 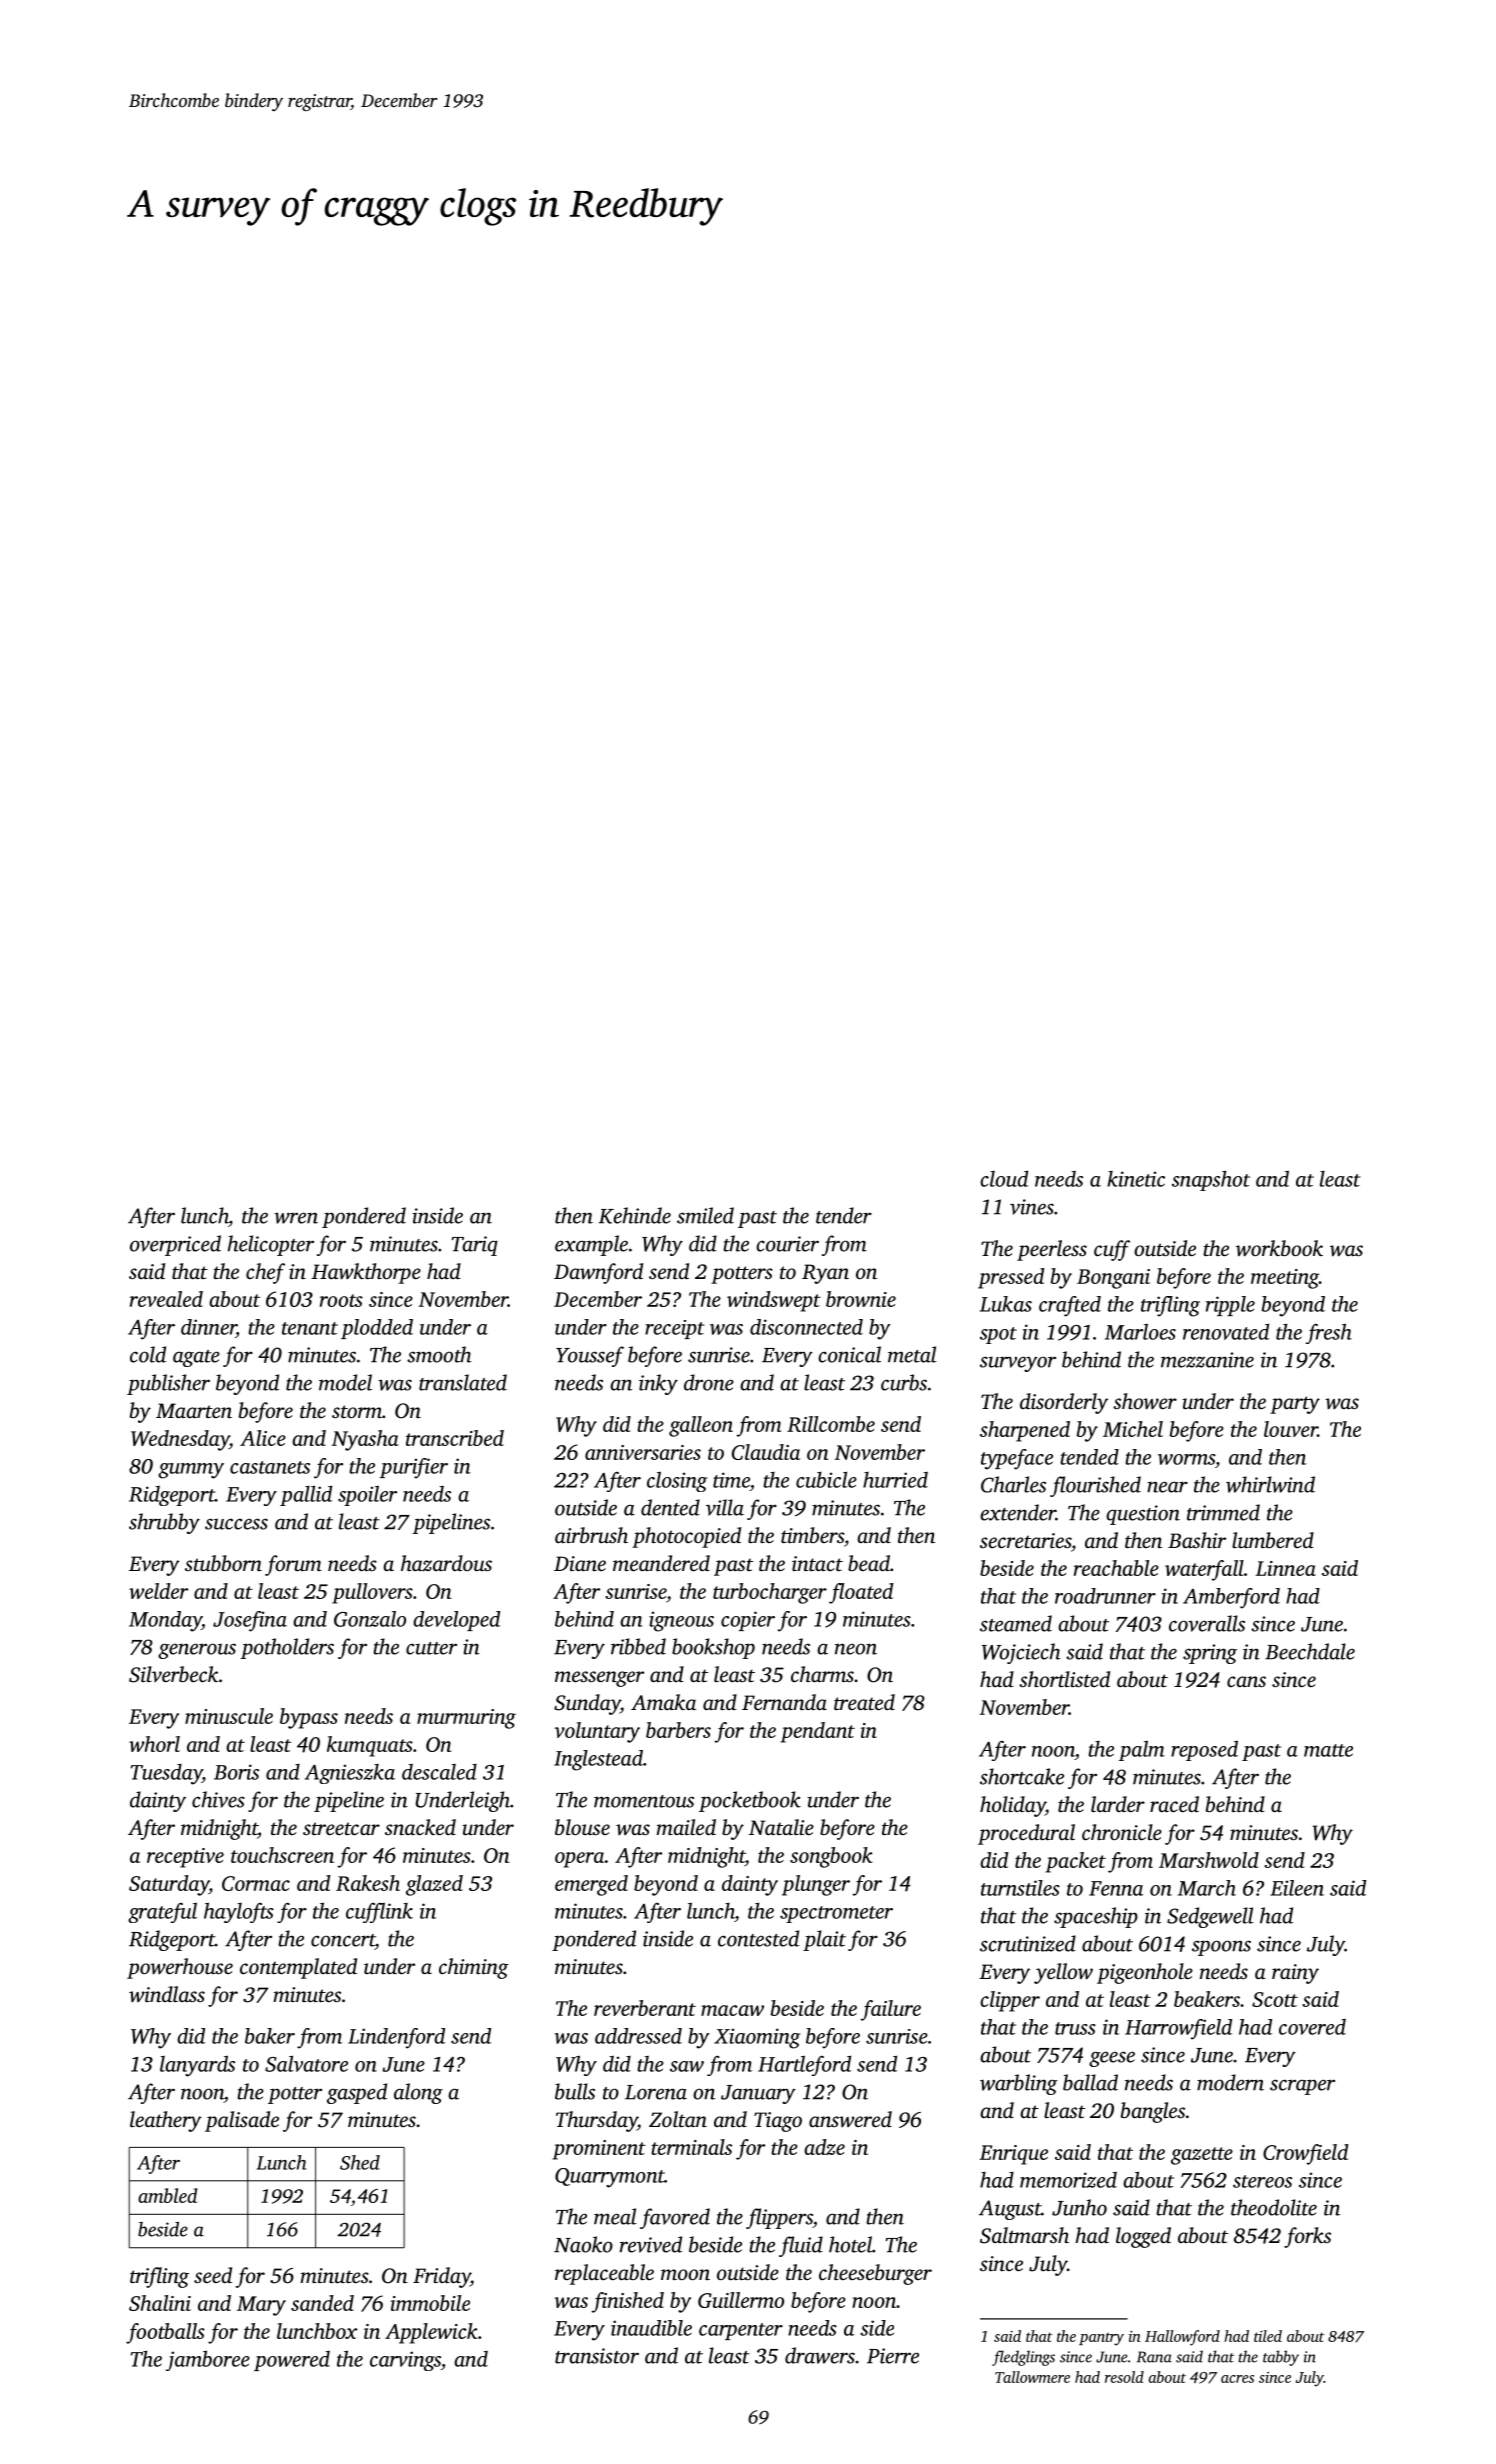 What do you see at coordinates (1207, 1623) in the page?
I see `coveralls` at bounding box center [1207, 1623].
